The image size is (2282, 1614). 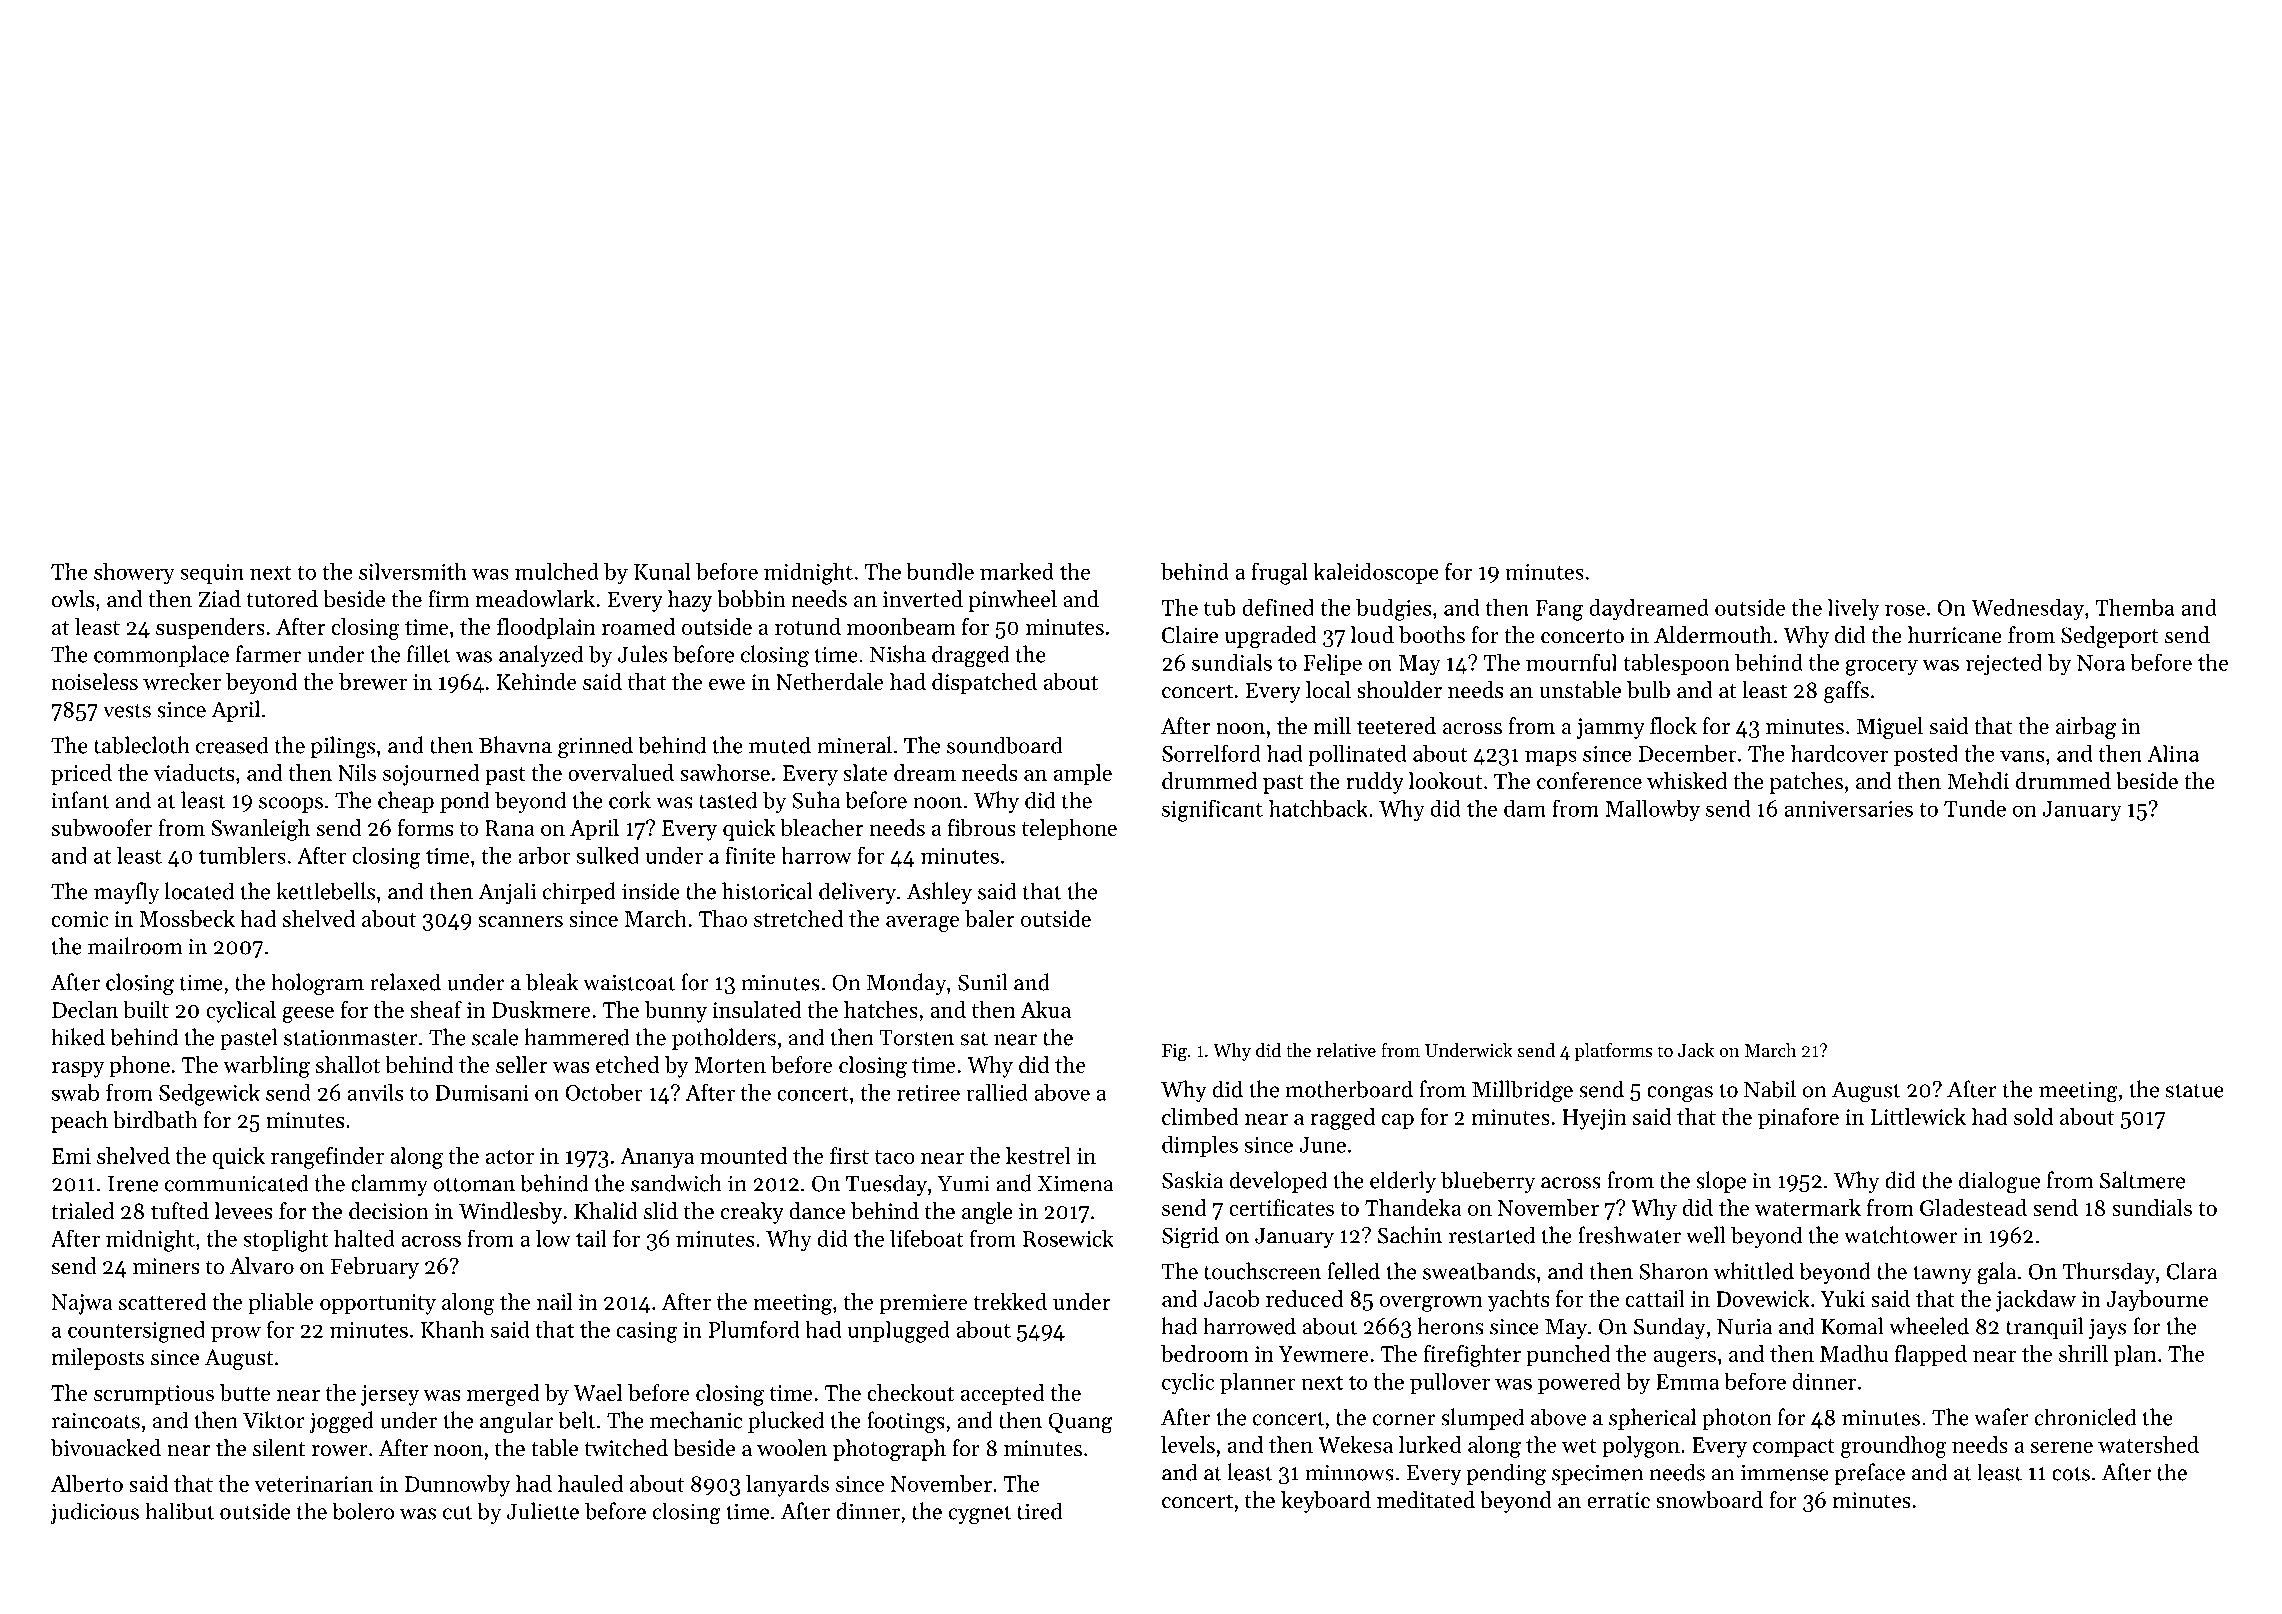 What do you see at coordinates (546, 629) in the screenshot?
I see `floodplain` at bounding box center [546, 629].
